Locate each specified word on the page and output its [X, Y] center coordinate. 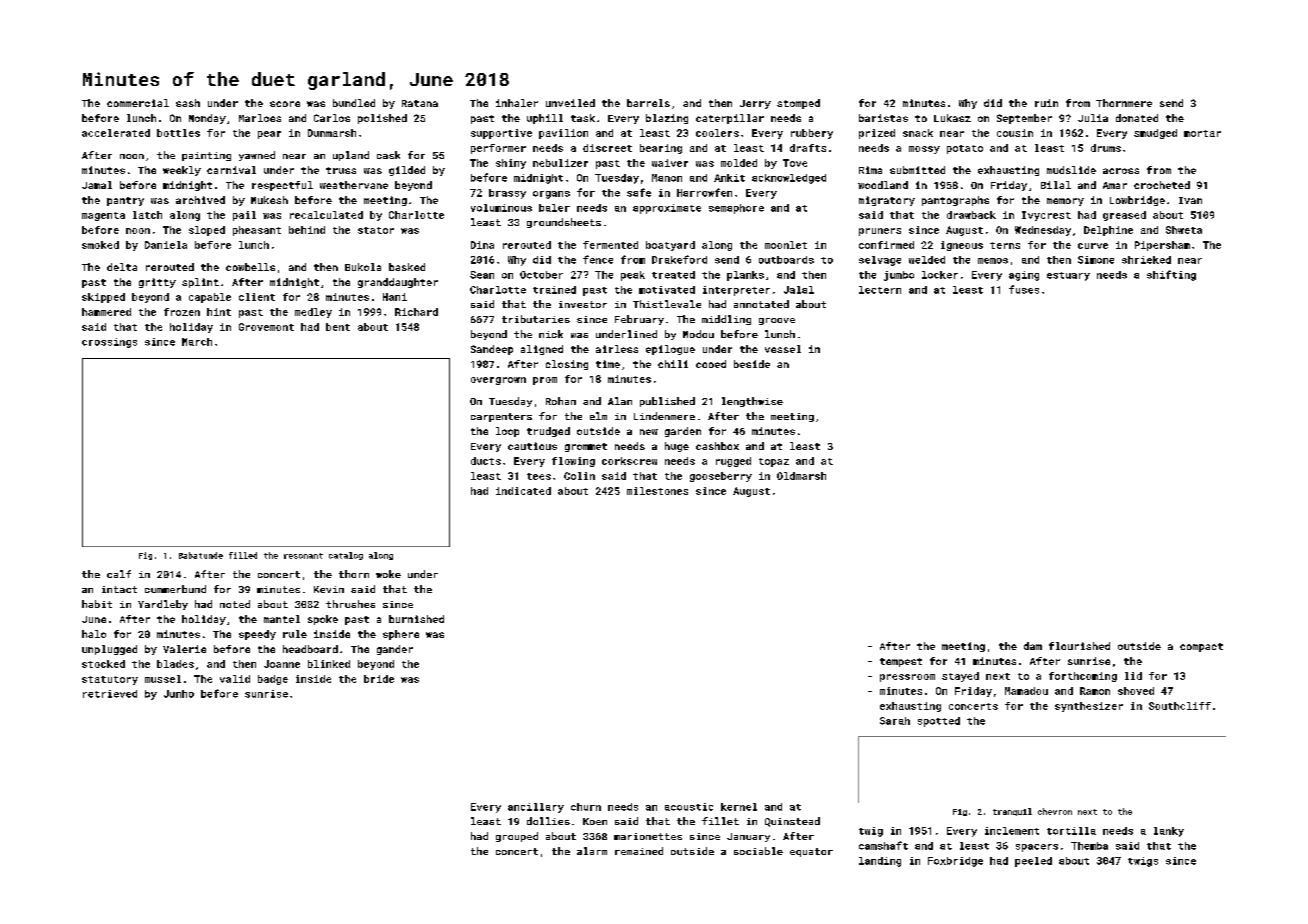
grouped [517, 837]
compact [1201, 647]
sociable [758, 851]
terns [1005, 245]
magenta [103, 216]
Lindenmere [664, 416]
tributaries [536, 319]
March [197, 342]
